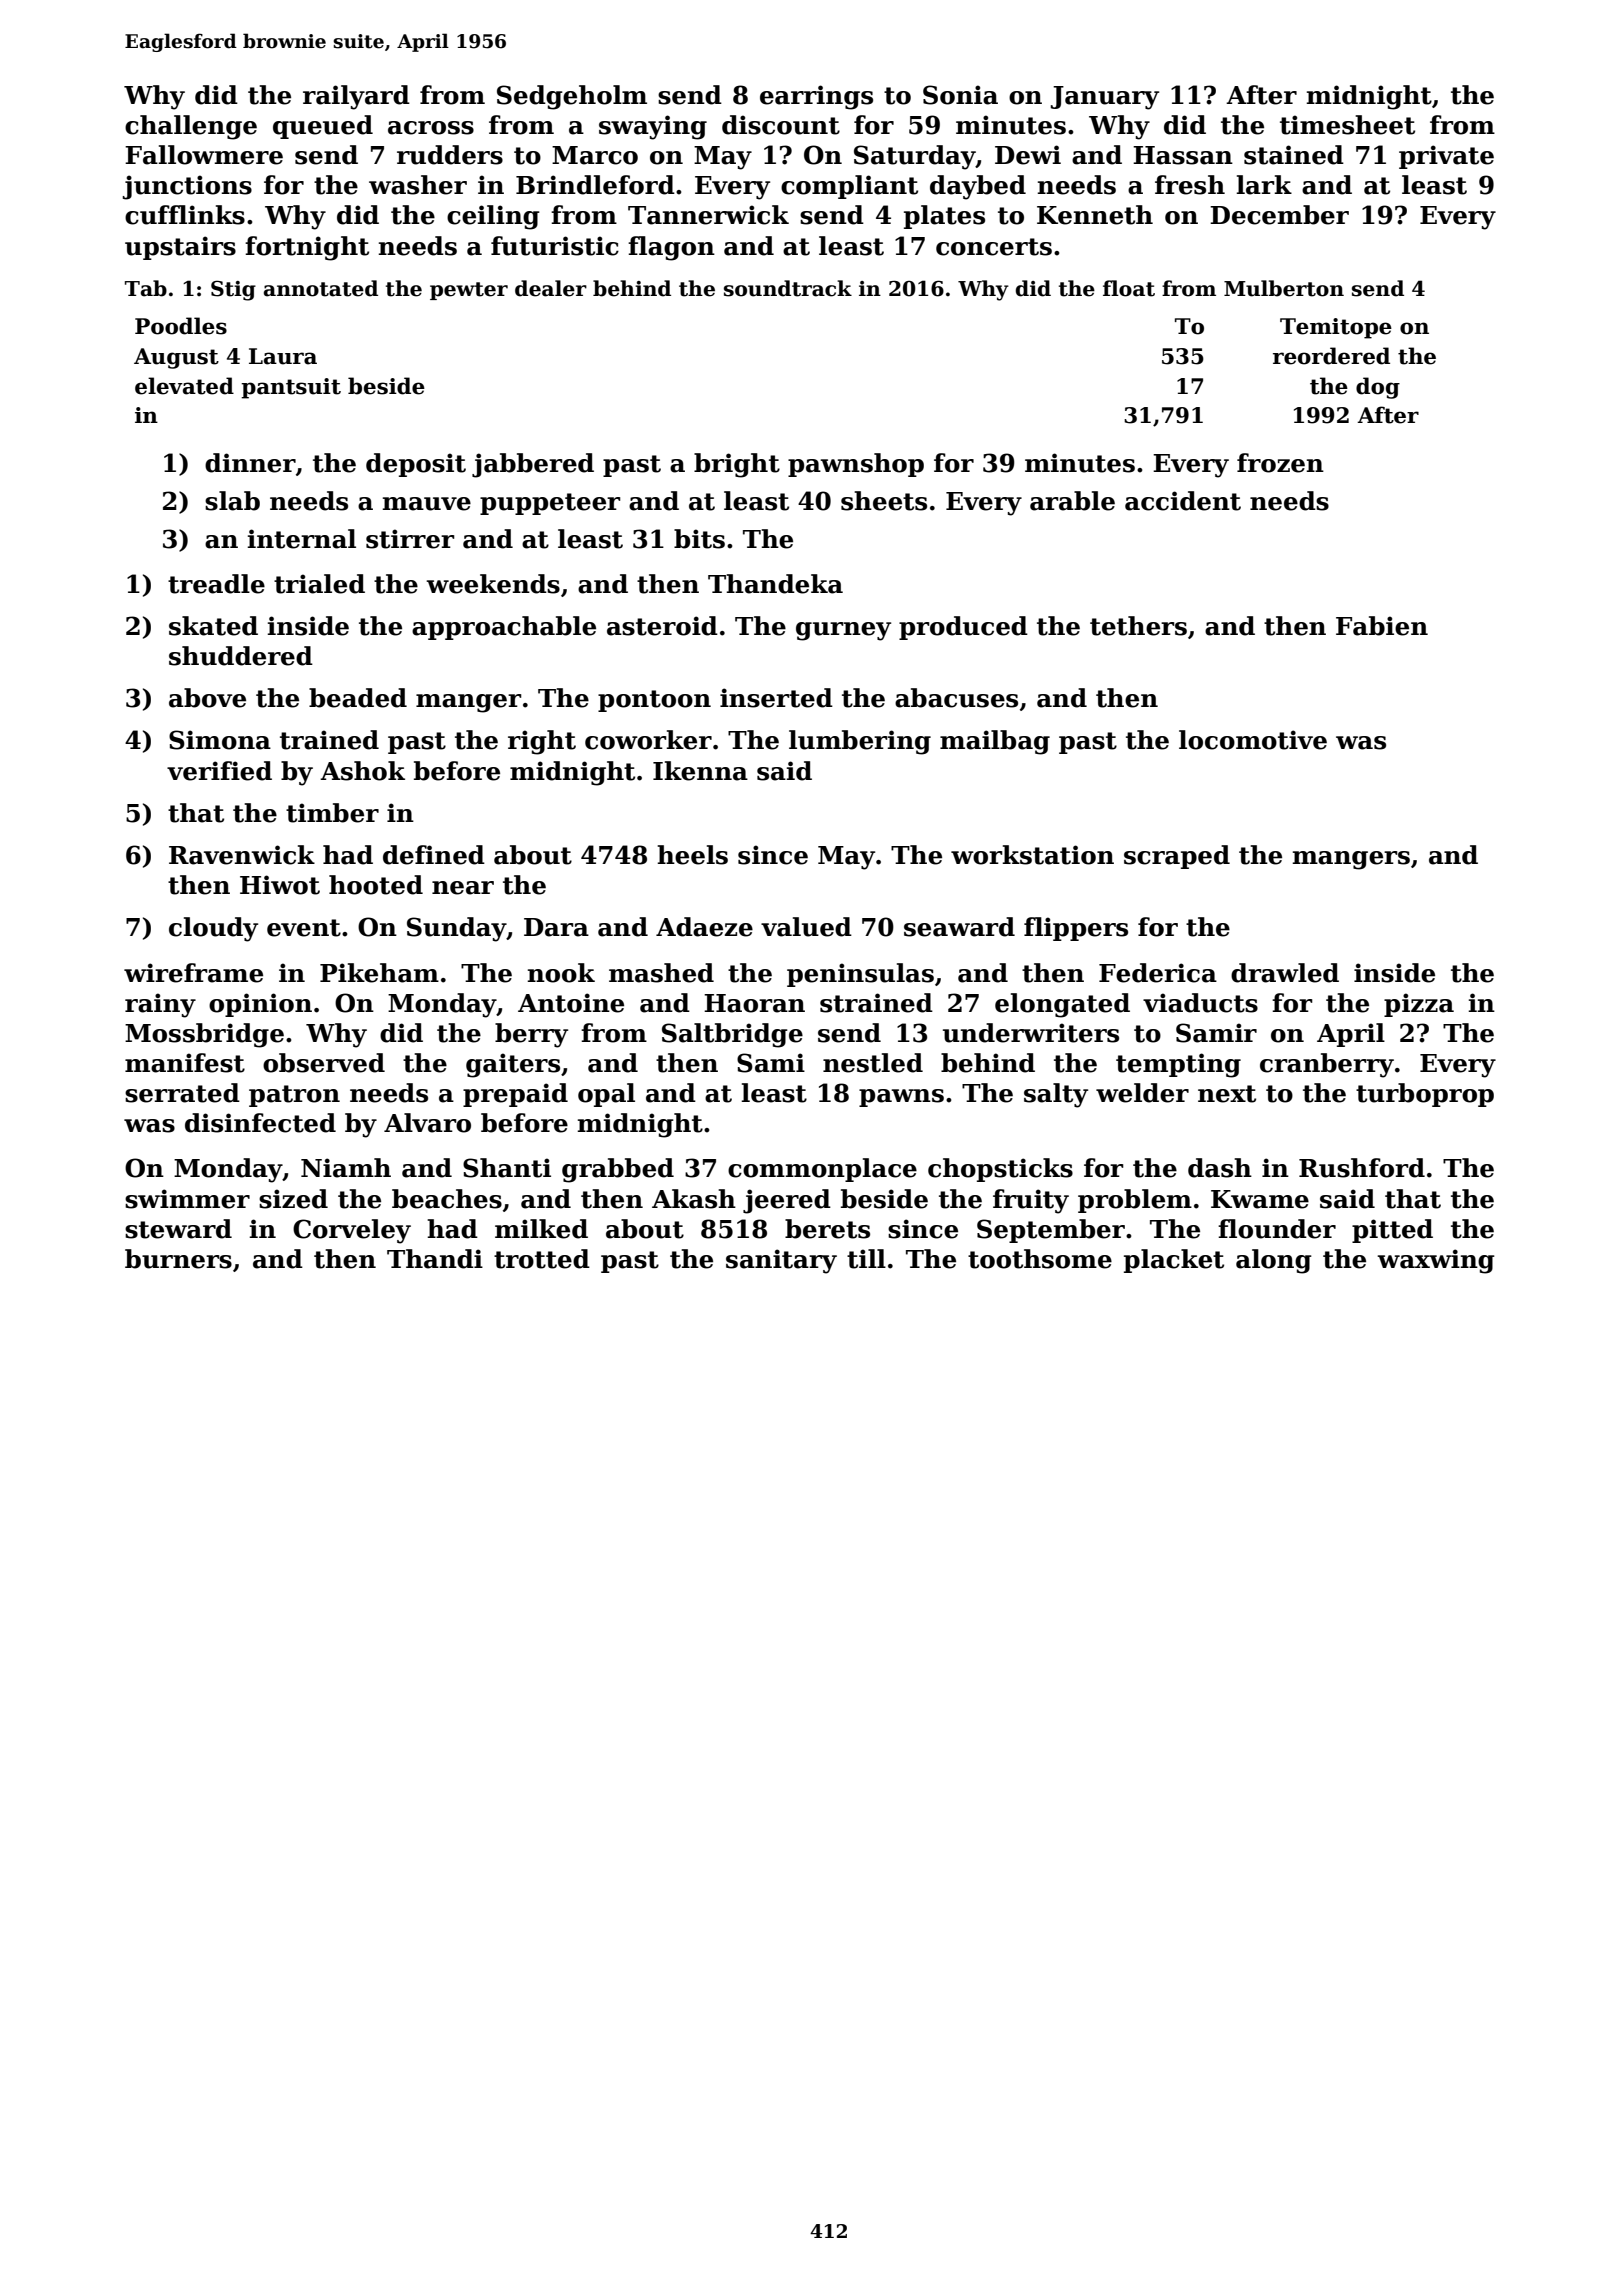  What do you see at coordinates (178, 1259) in the page?
I see `burners` at bounding box center [178, 1259].
